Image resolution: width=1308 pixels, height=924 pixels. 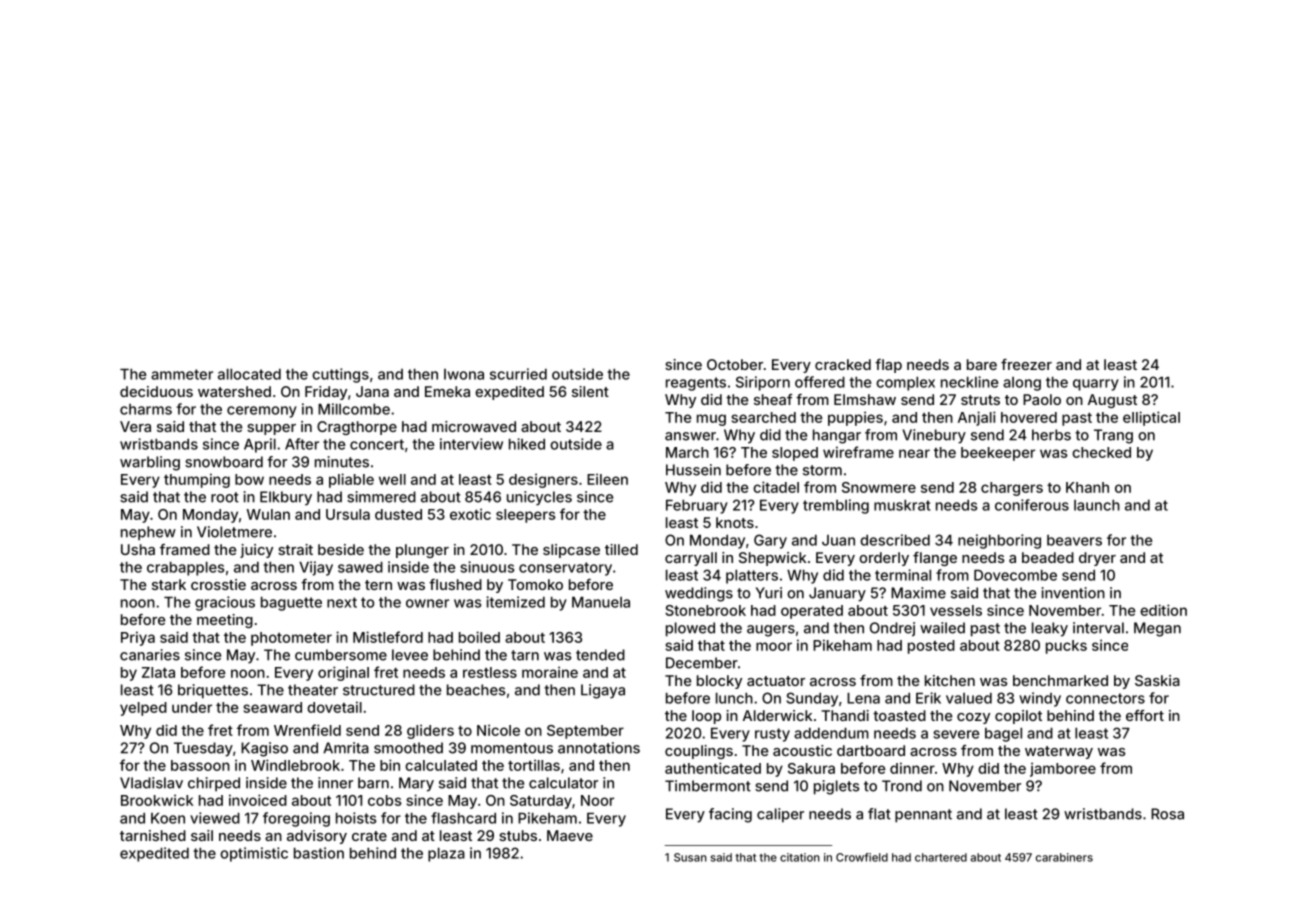 What do you see at coordinates (941, 857) in the document?
I see `chartered` at bounding box center [941, 857].
